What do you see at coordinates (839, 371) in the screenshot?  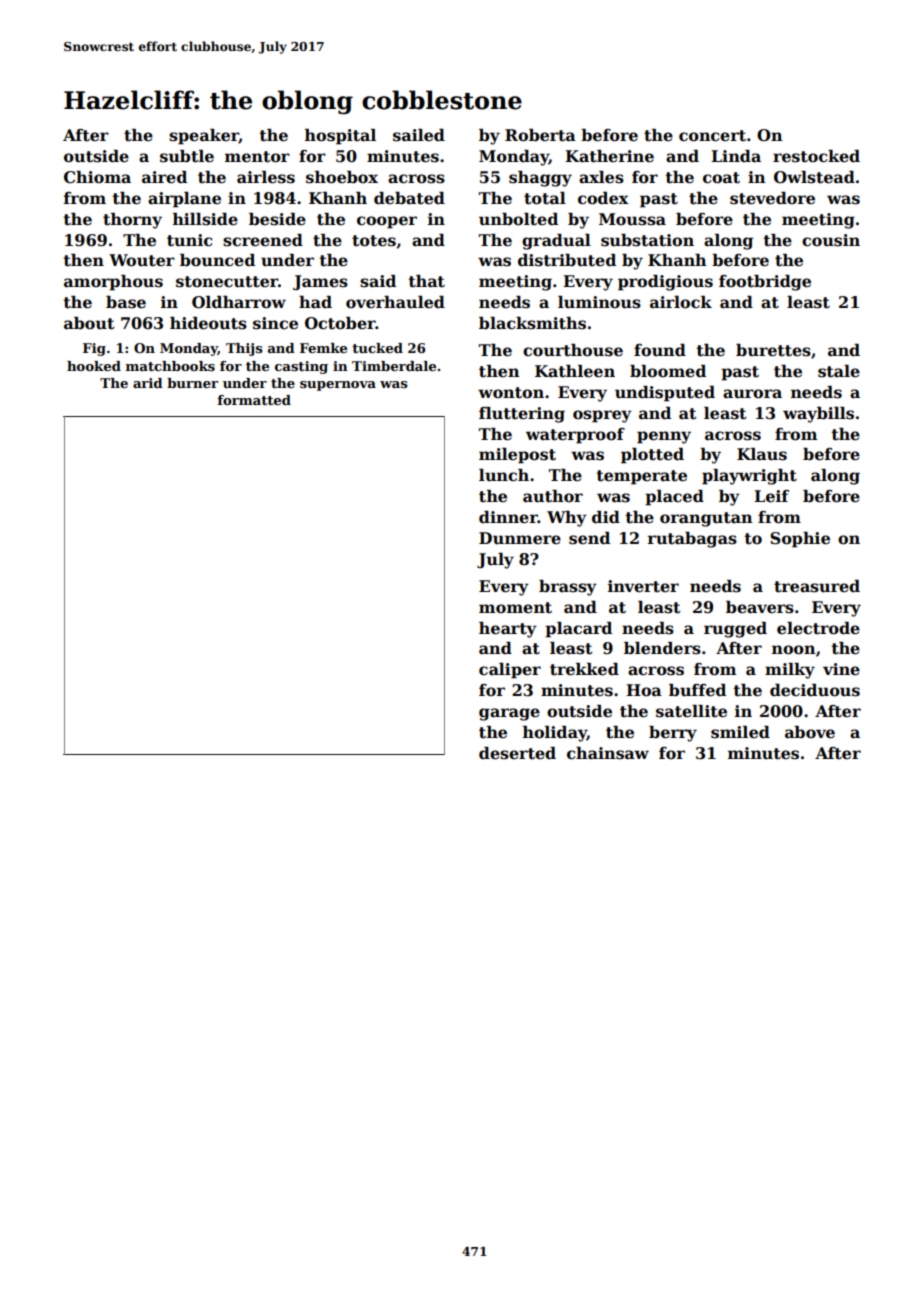 I see `stale` at bounding box center [839, 371].
